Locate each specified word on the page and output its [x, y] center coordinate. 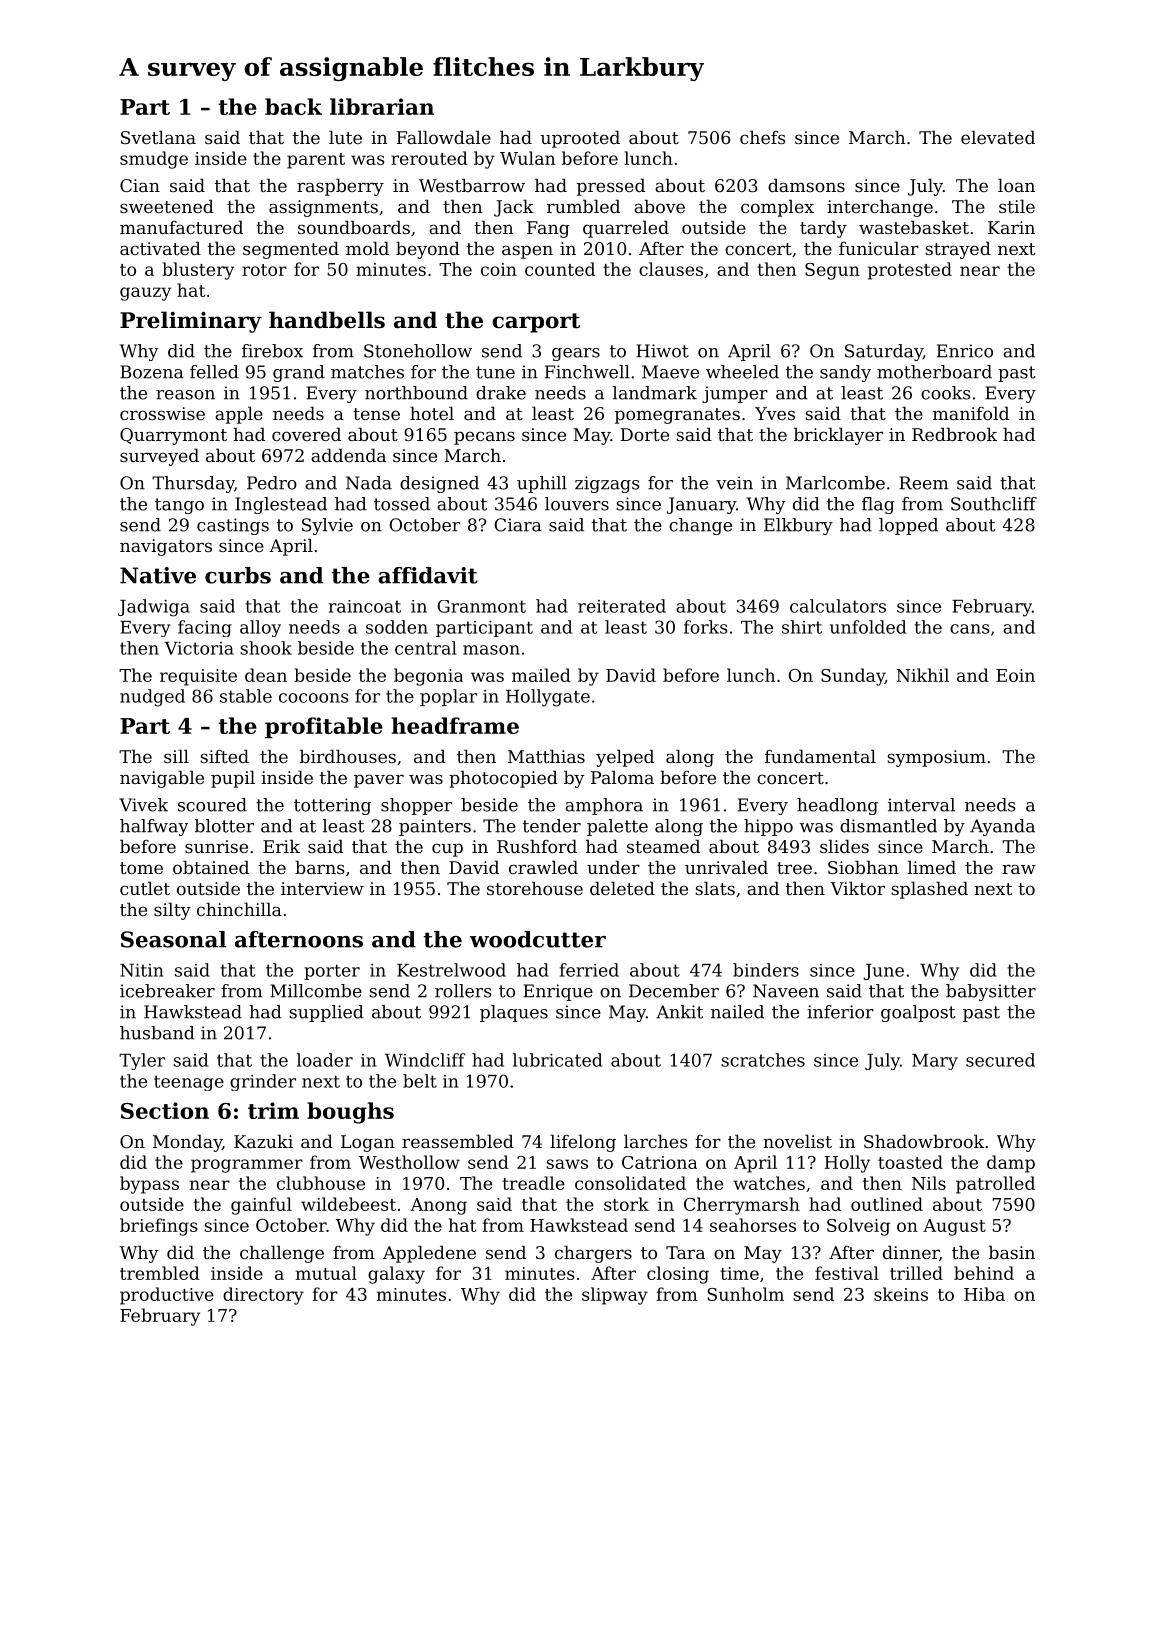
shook [266, 648]
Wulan [527, 158]
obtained [211, 867]
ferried [589, 970]
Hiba [984, 1294]
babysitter [991, 992]
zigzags [607, 484]
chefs [763, 137]
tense [376, 414]
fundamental [820, 756]
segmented [291, 250]
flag [878, 505]
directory [263, 1296]
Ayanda [1002, 827]
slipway [615, 1296]
